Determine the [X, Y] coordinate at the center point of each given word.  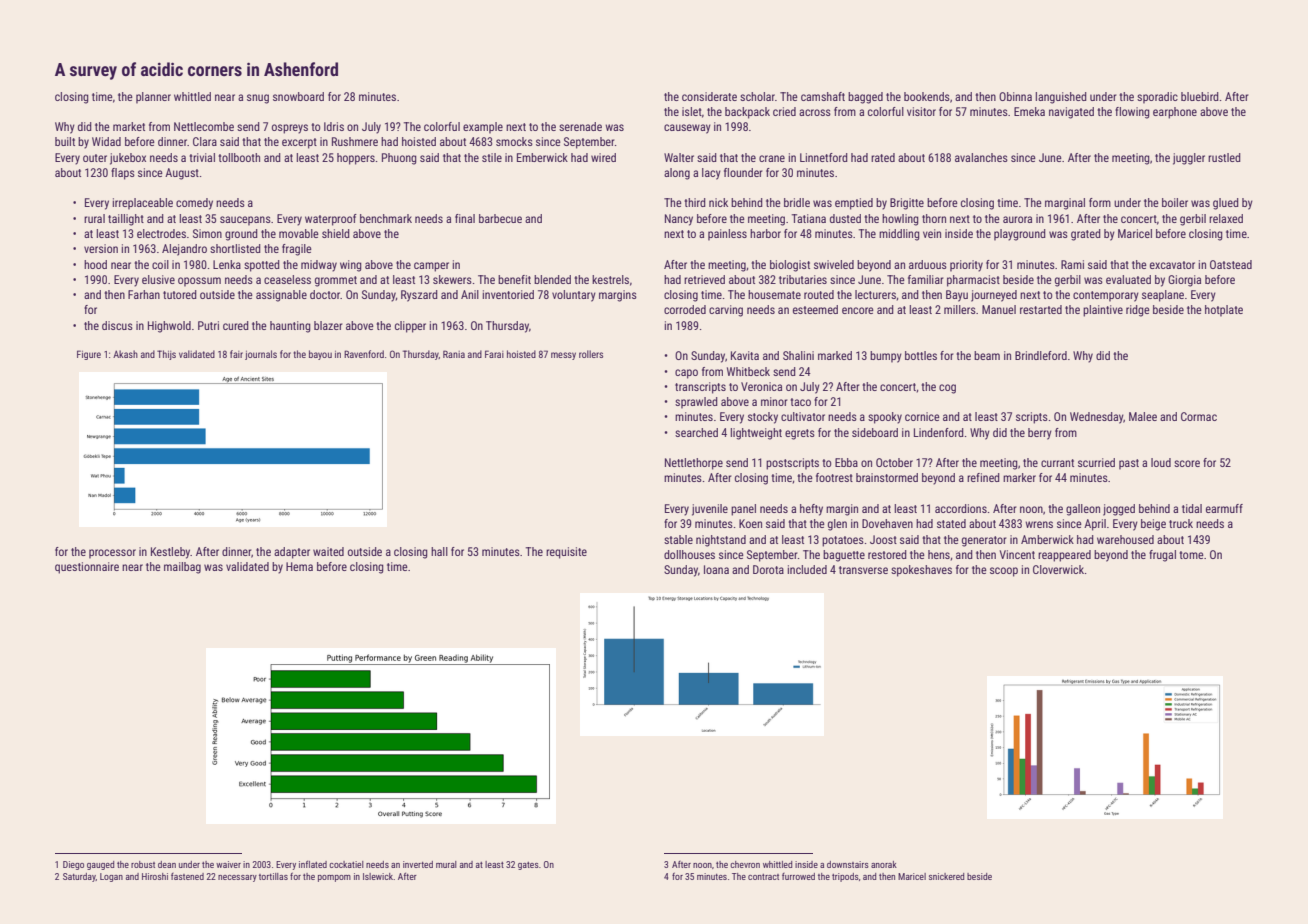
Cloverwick [1058, 569]
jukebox [128, 159]
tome [1191, 555]
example [483, 128]
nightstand [721, 541]
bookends [927, 96]
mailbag [182, 568]
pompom [334, 878]
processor [112, 554]
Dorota [768, 569]
